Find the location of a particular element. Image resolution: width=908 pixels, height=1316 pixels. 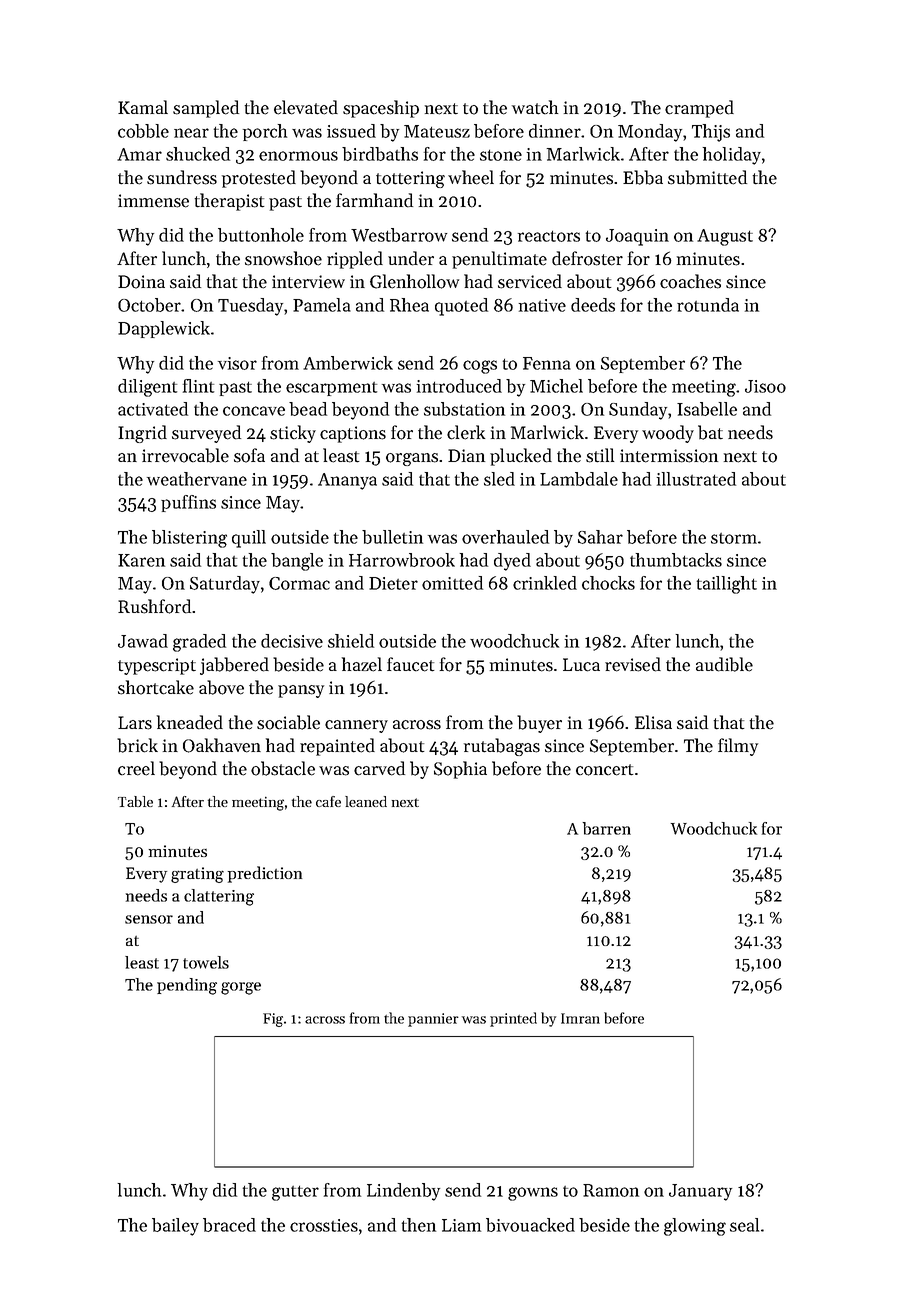

bailey is located at coordinates (175, 1227).
